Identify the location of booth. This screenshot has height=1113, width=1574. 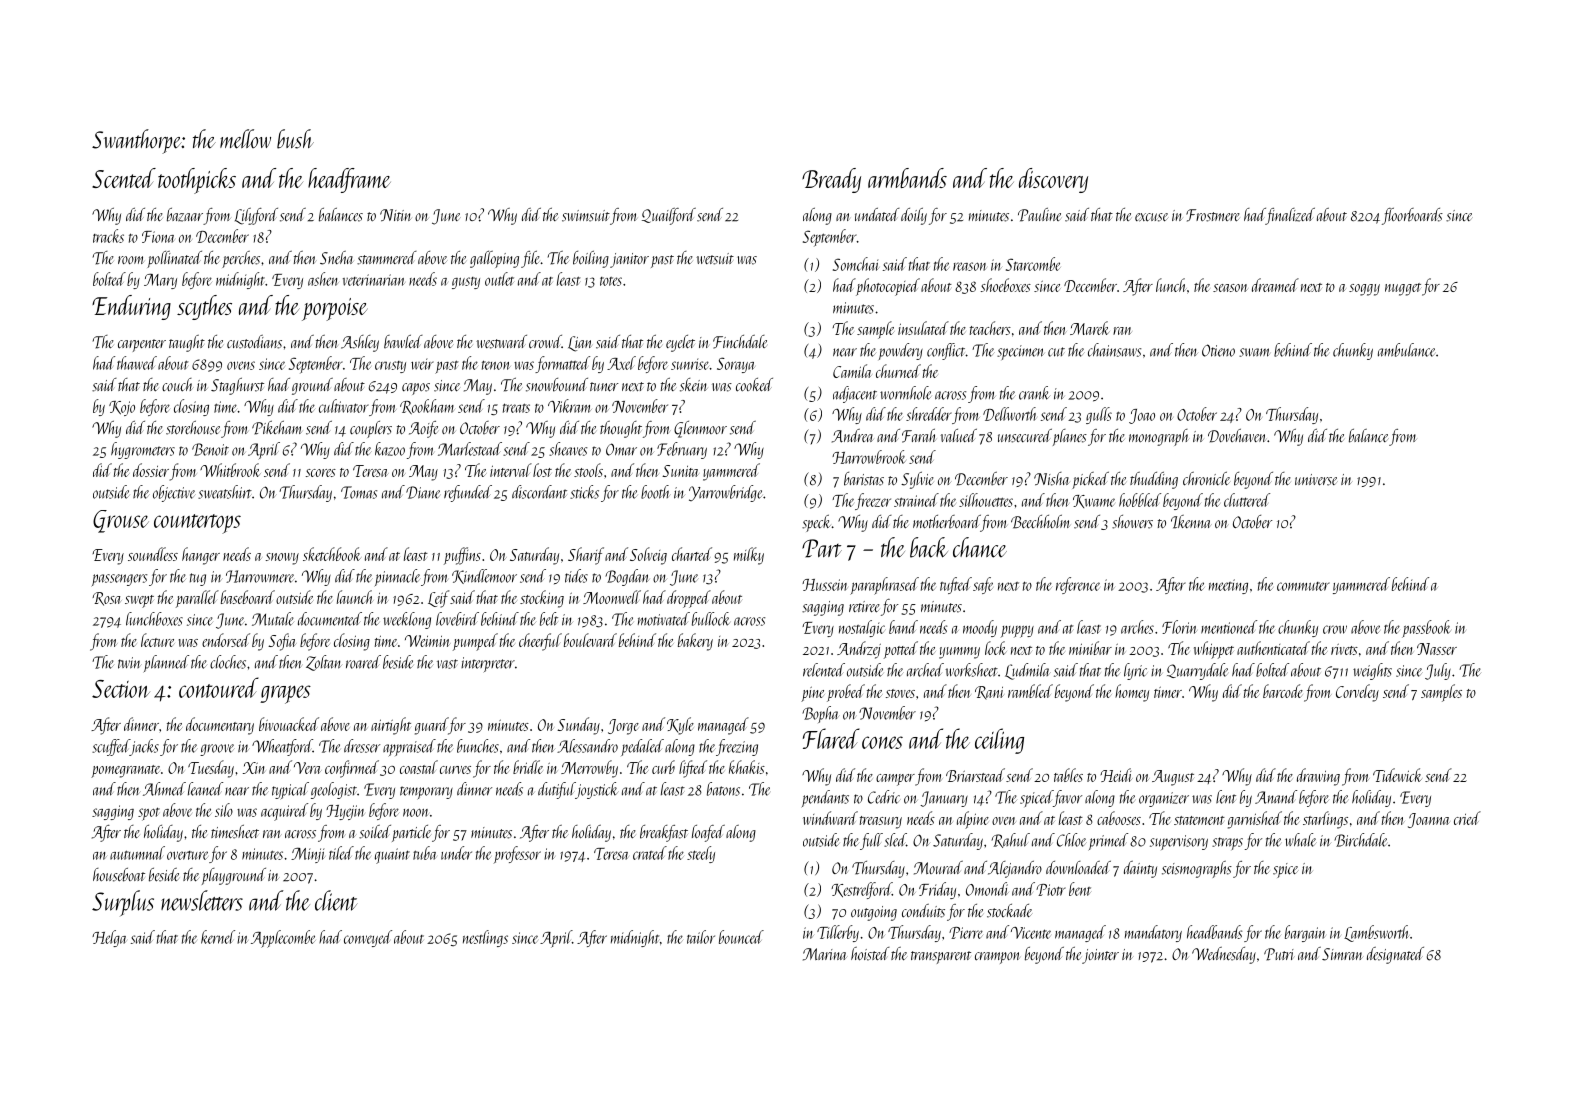
(655, 492).
